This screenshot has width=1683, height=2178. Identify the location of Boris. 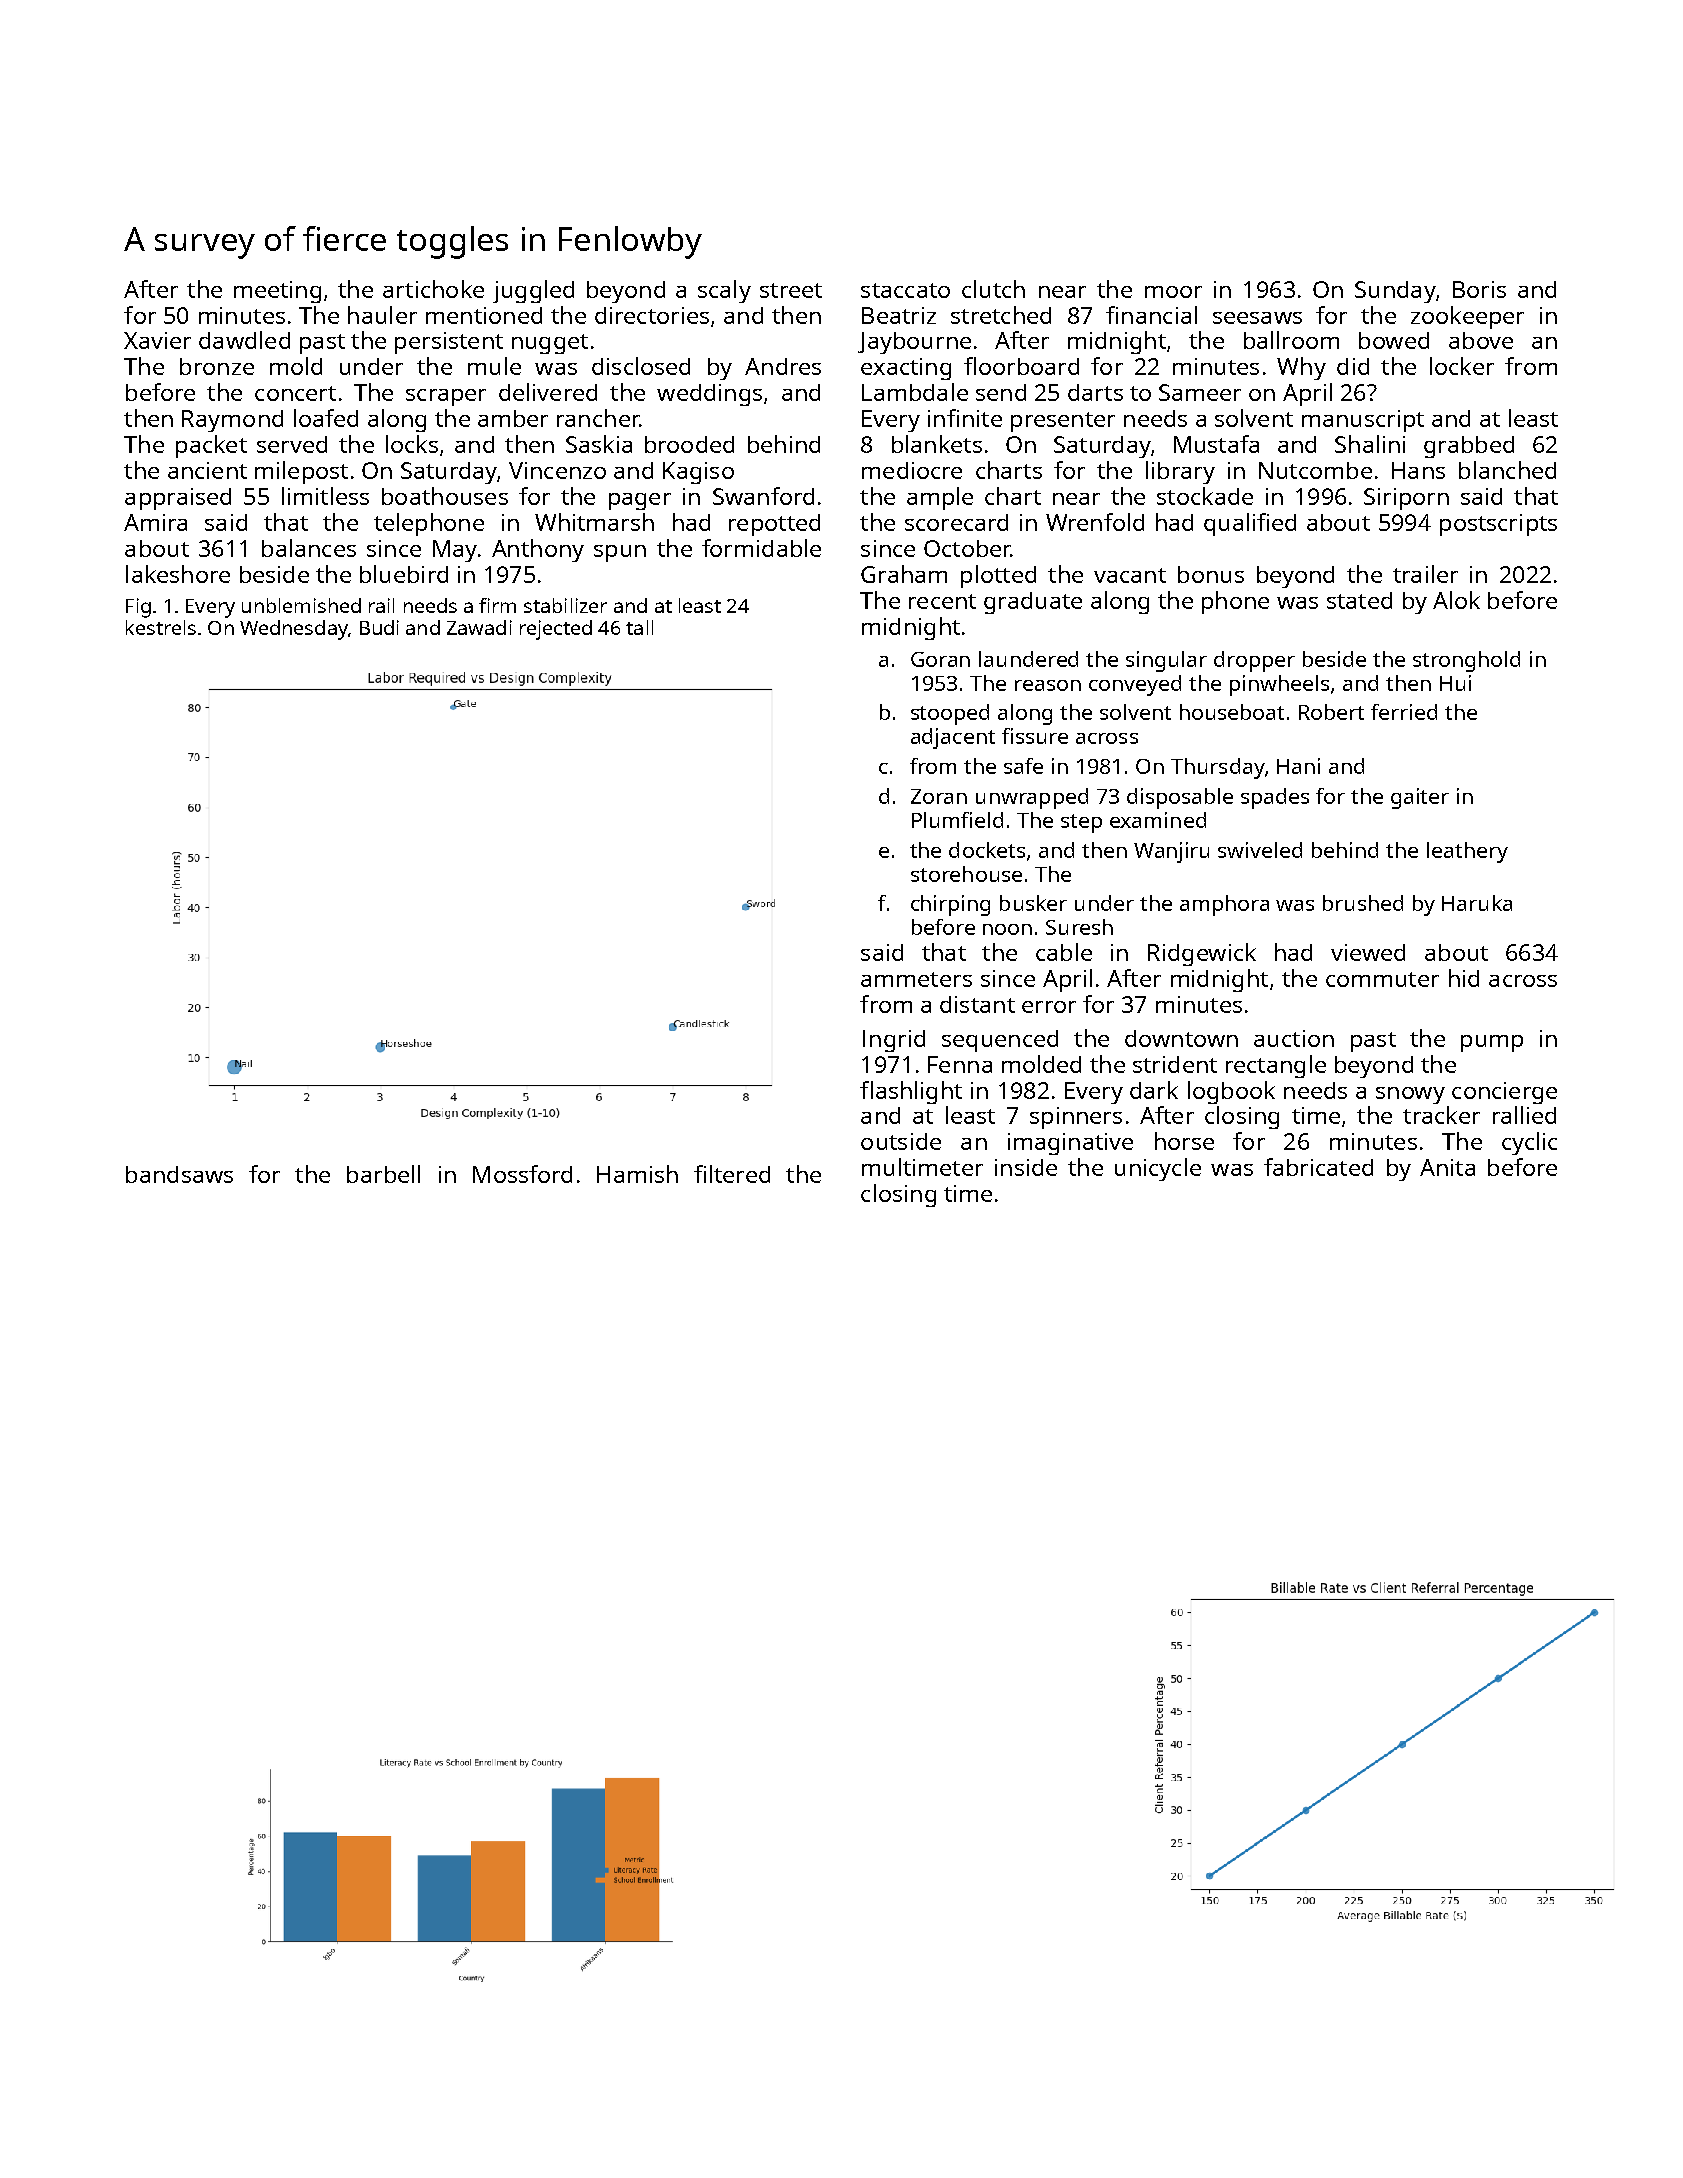
(1479, 289).
